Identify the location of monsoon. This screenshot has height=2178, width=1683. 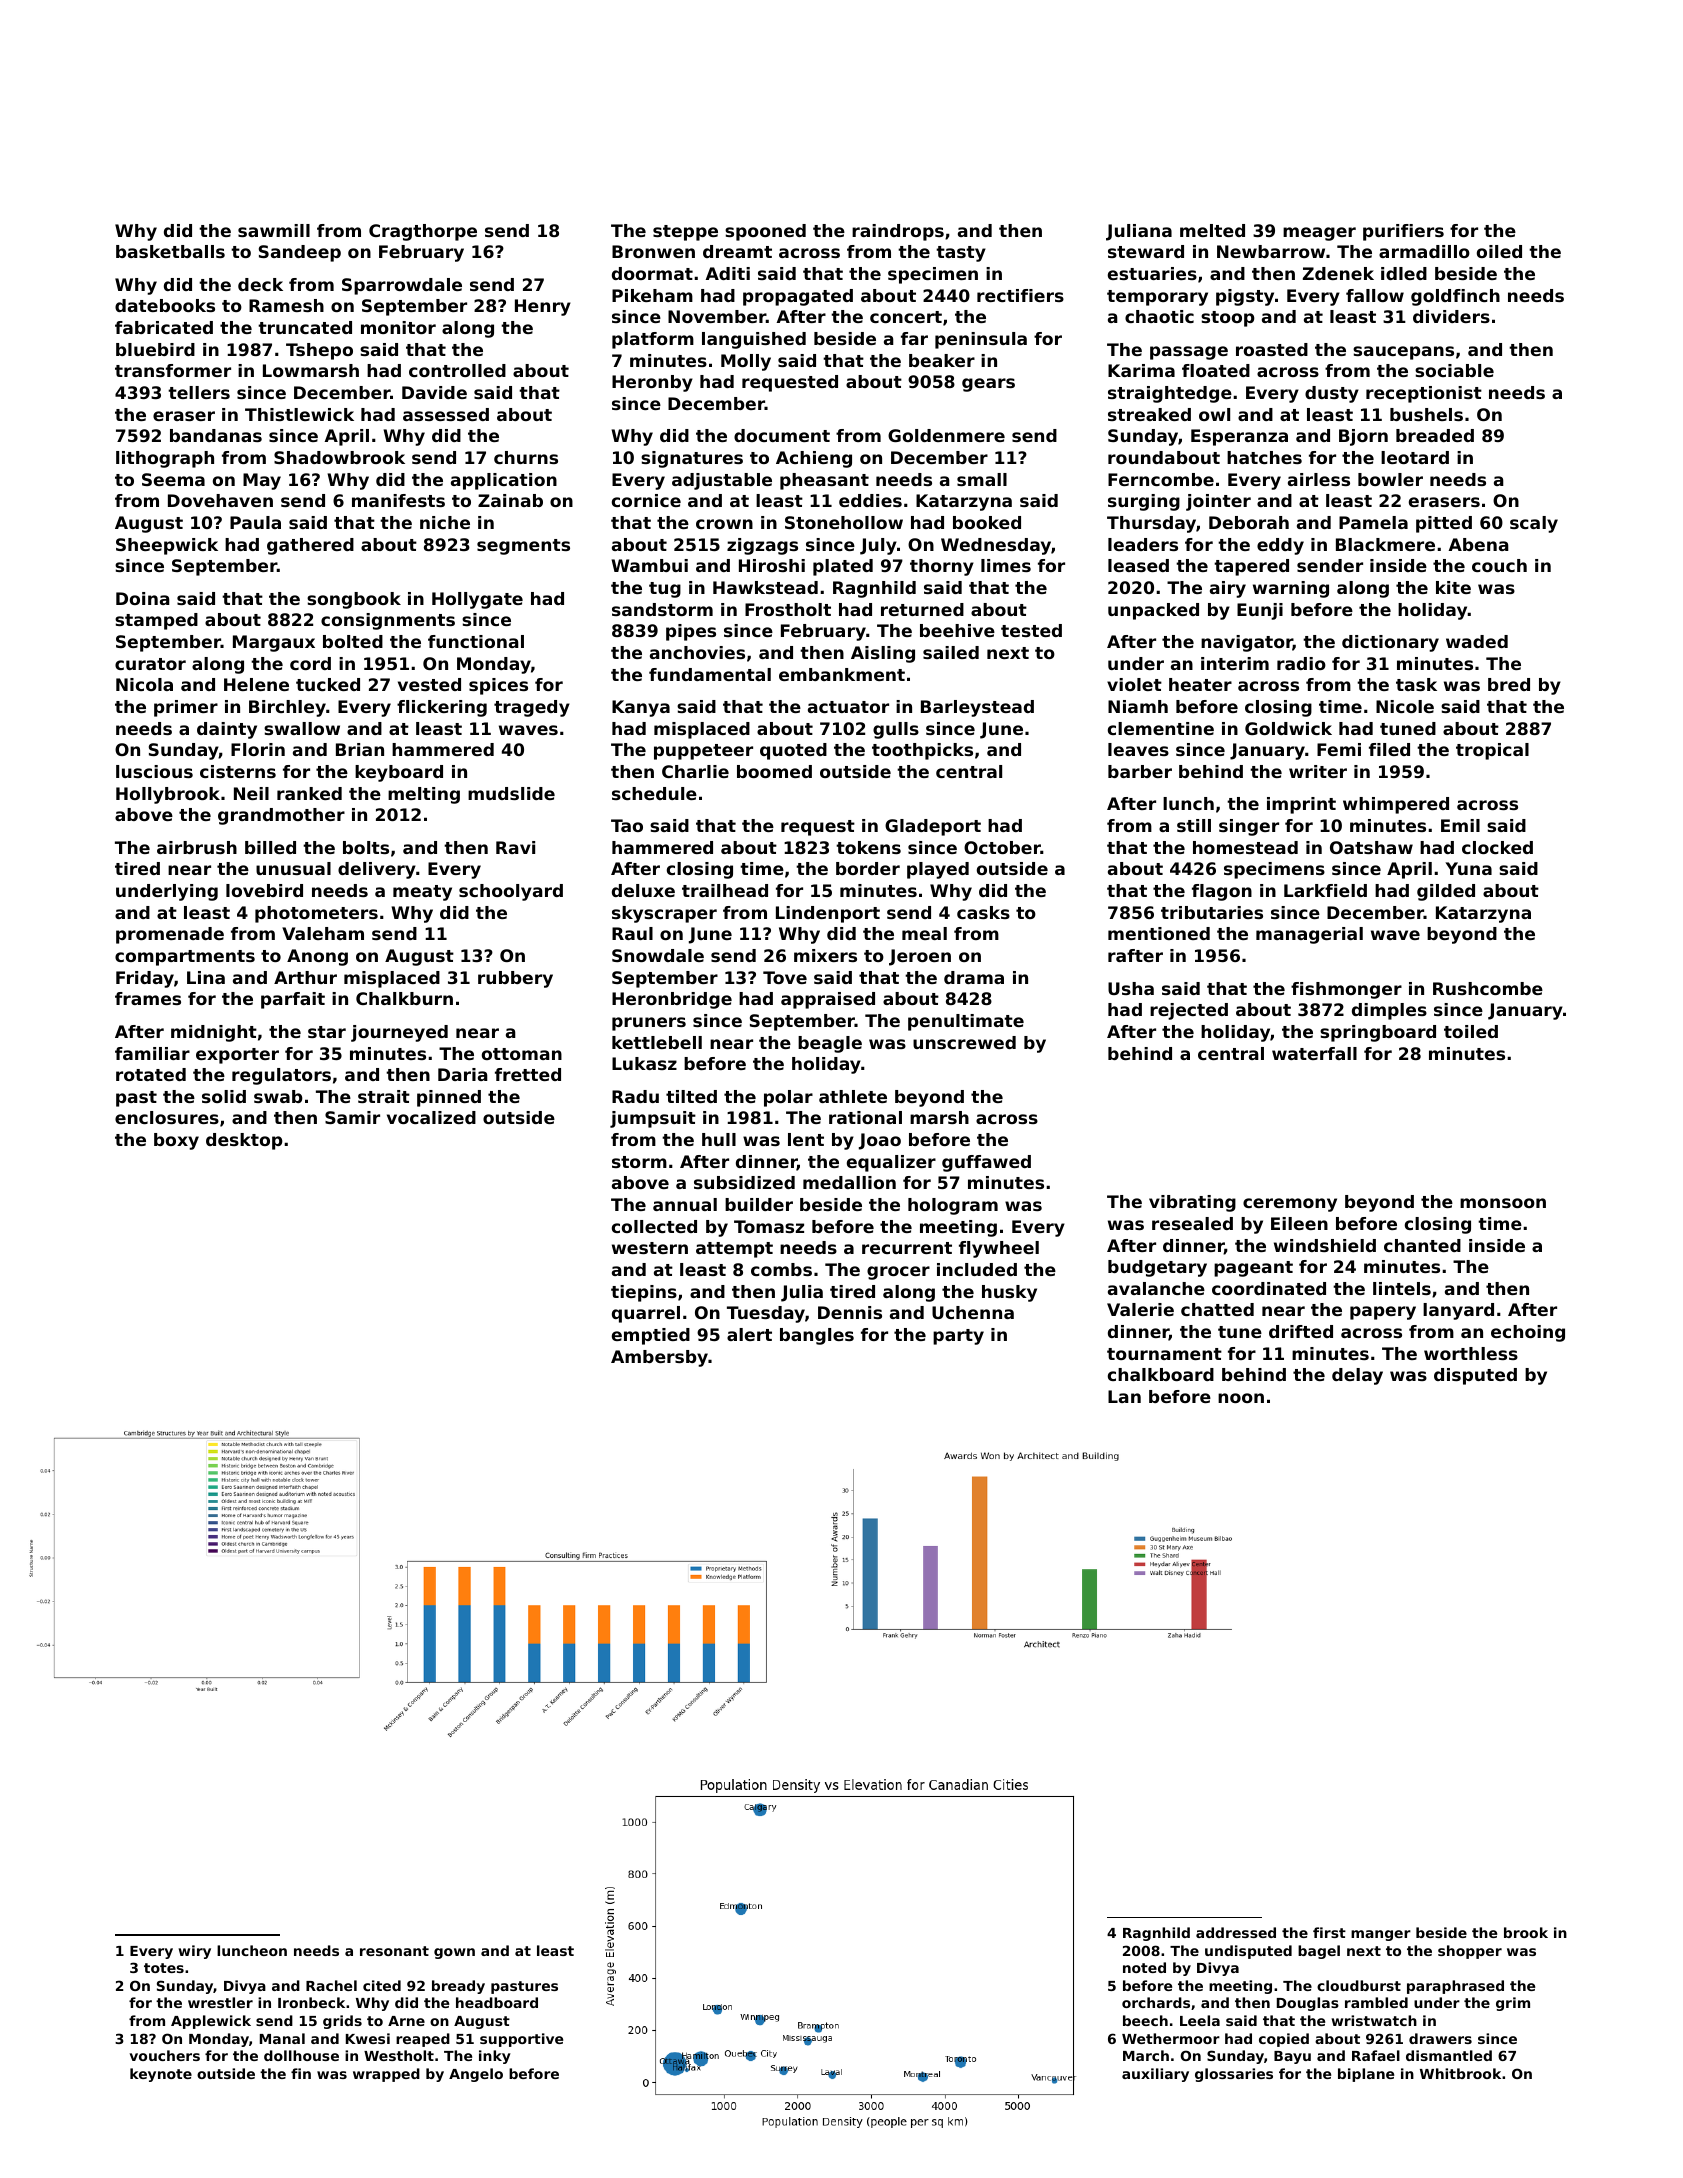
(1503, 1203).
